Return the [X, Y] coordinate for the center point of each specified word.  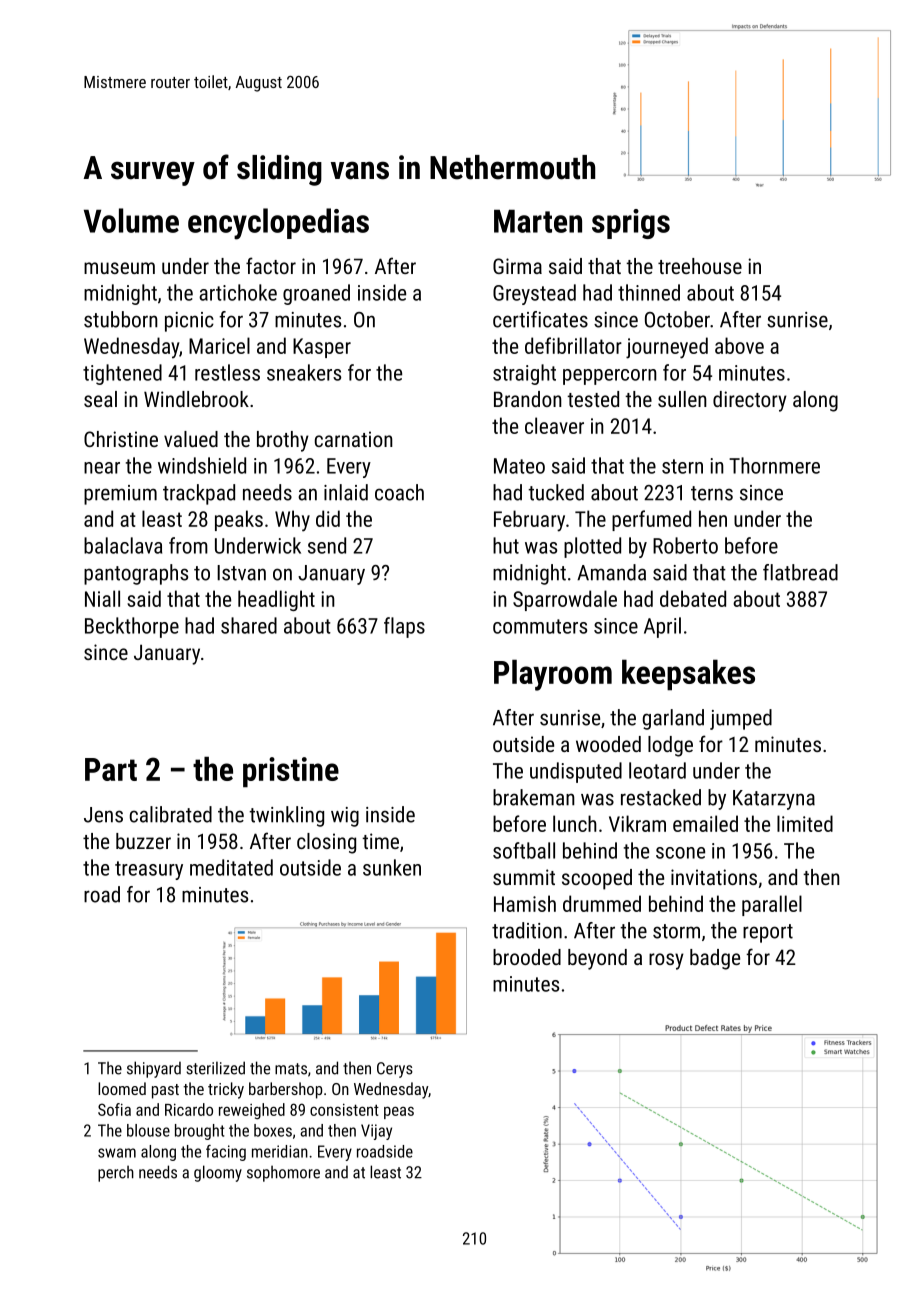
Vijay [376, 1132]
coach [399, 492]
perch [116, 1173]
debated [693, 598]
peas [399, 1112]
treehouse [700, 266]
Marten [538, 221]
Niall [102, 598]
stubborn [121, 319]
